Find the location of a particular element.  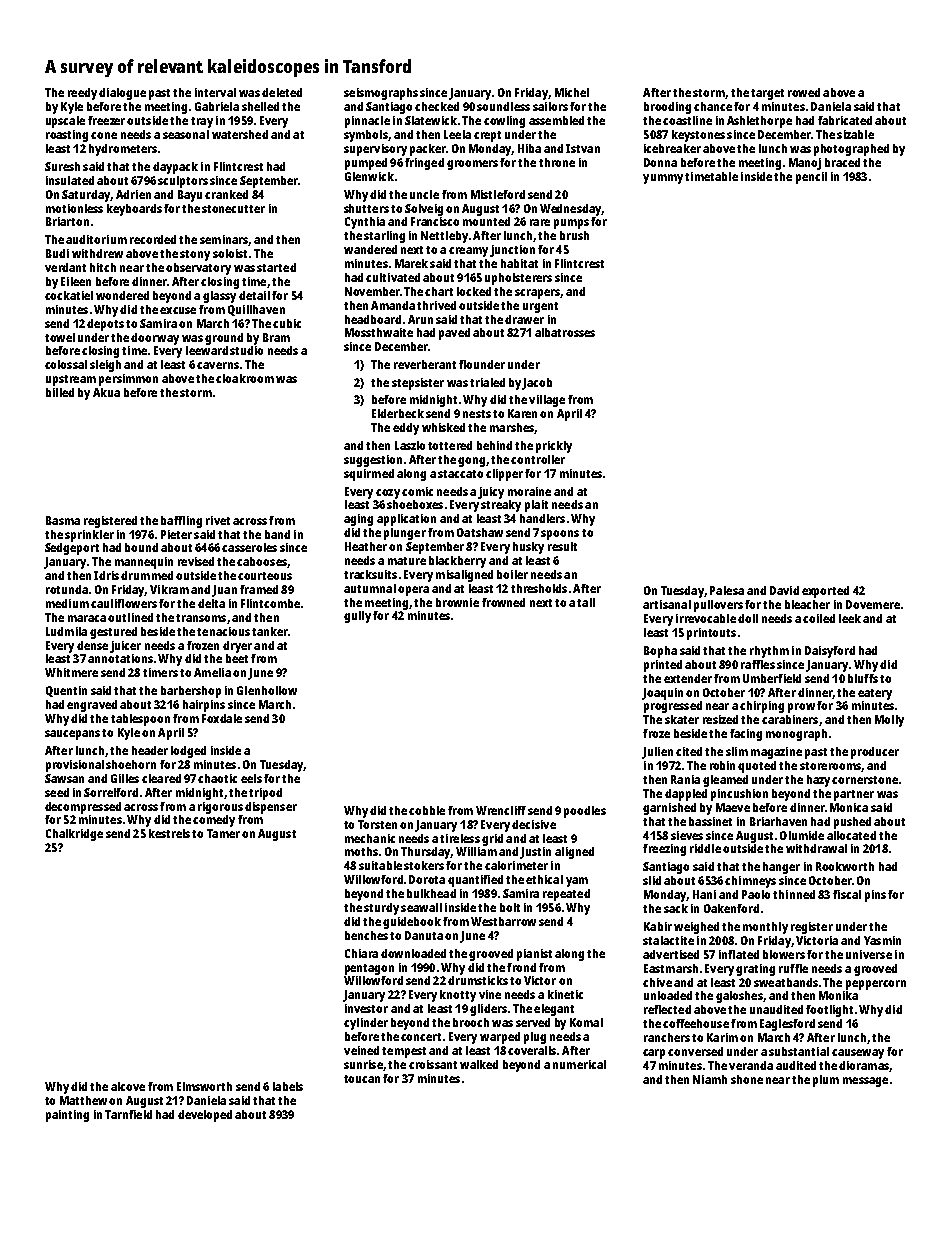

Chalkridge is located at coordinates (74, 835).
